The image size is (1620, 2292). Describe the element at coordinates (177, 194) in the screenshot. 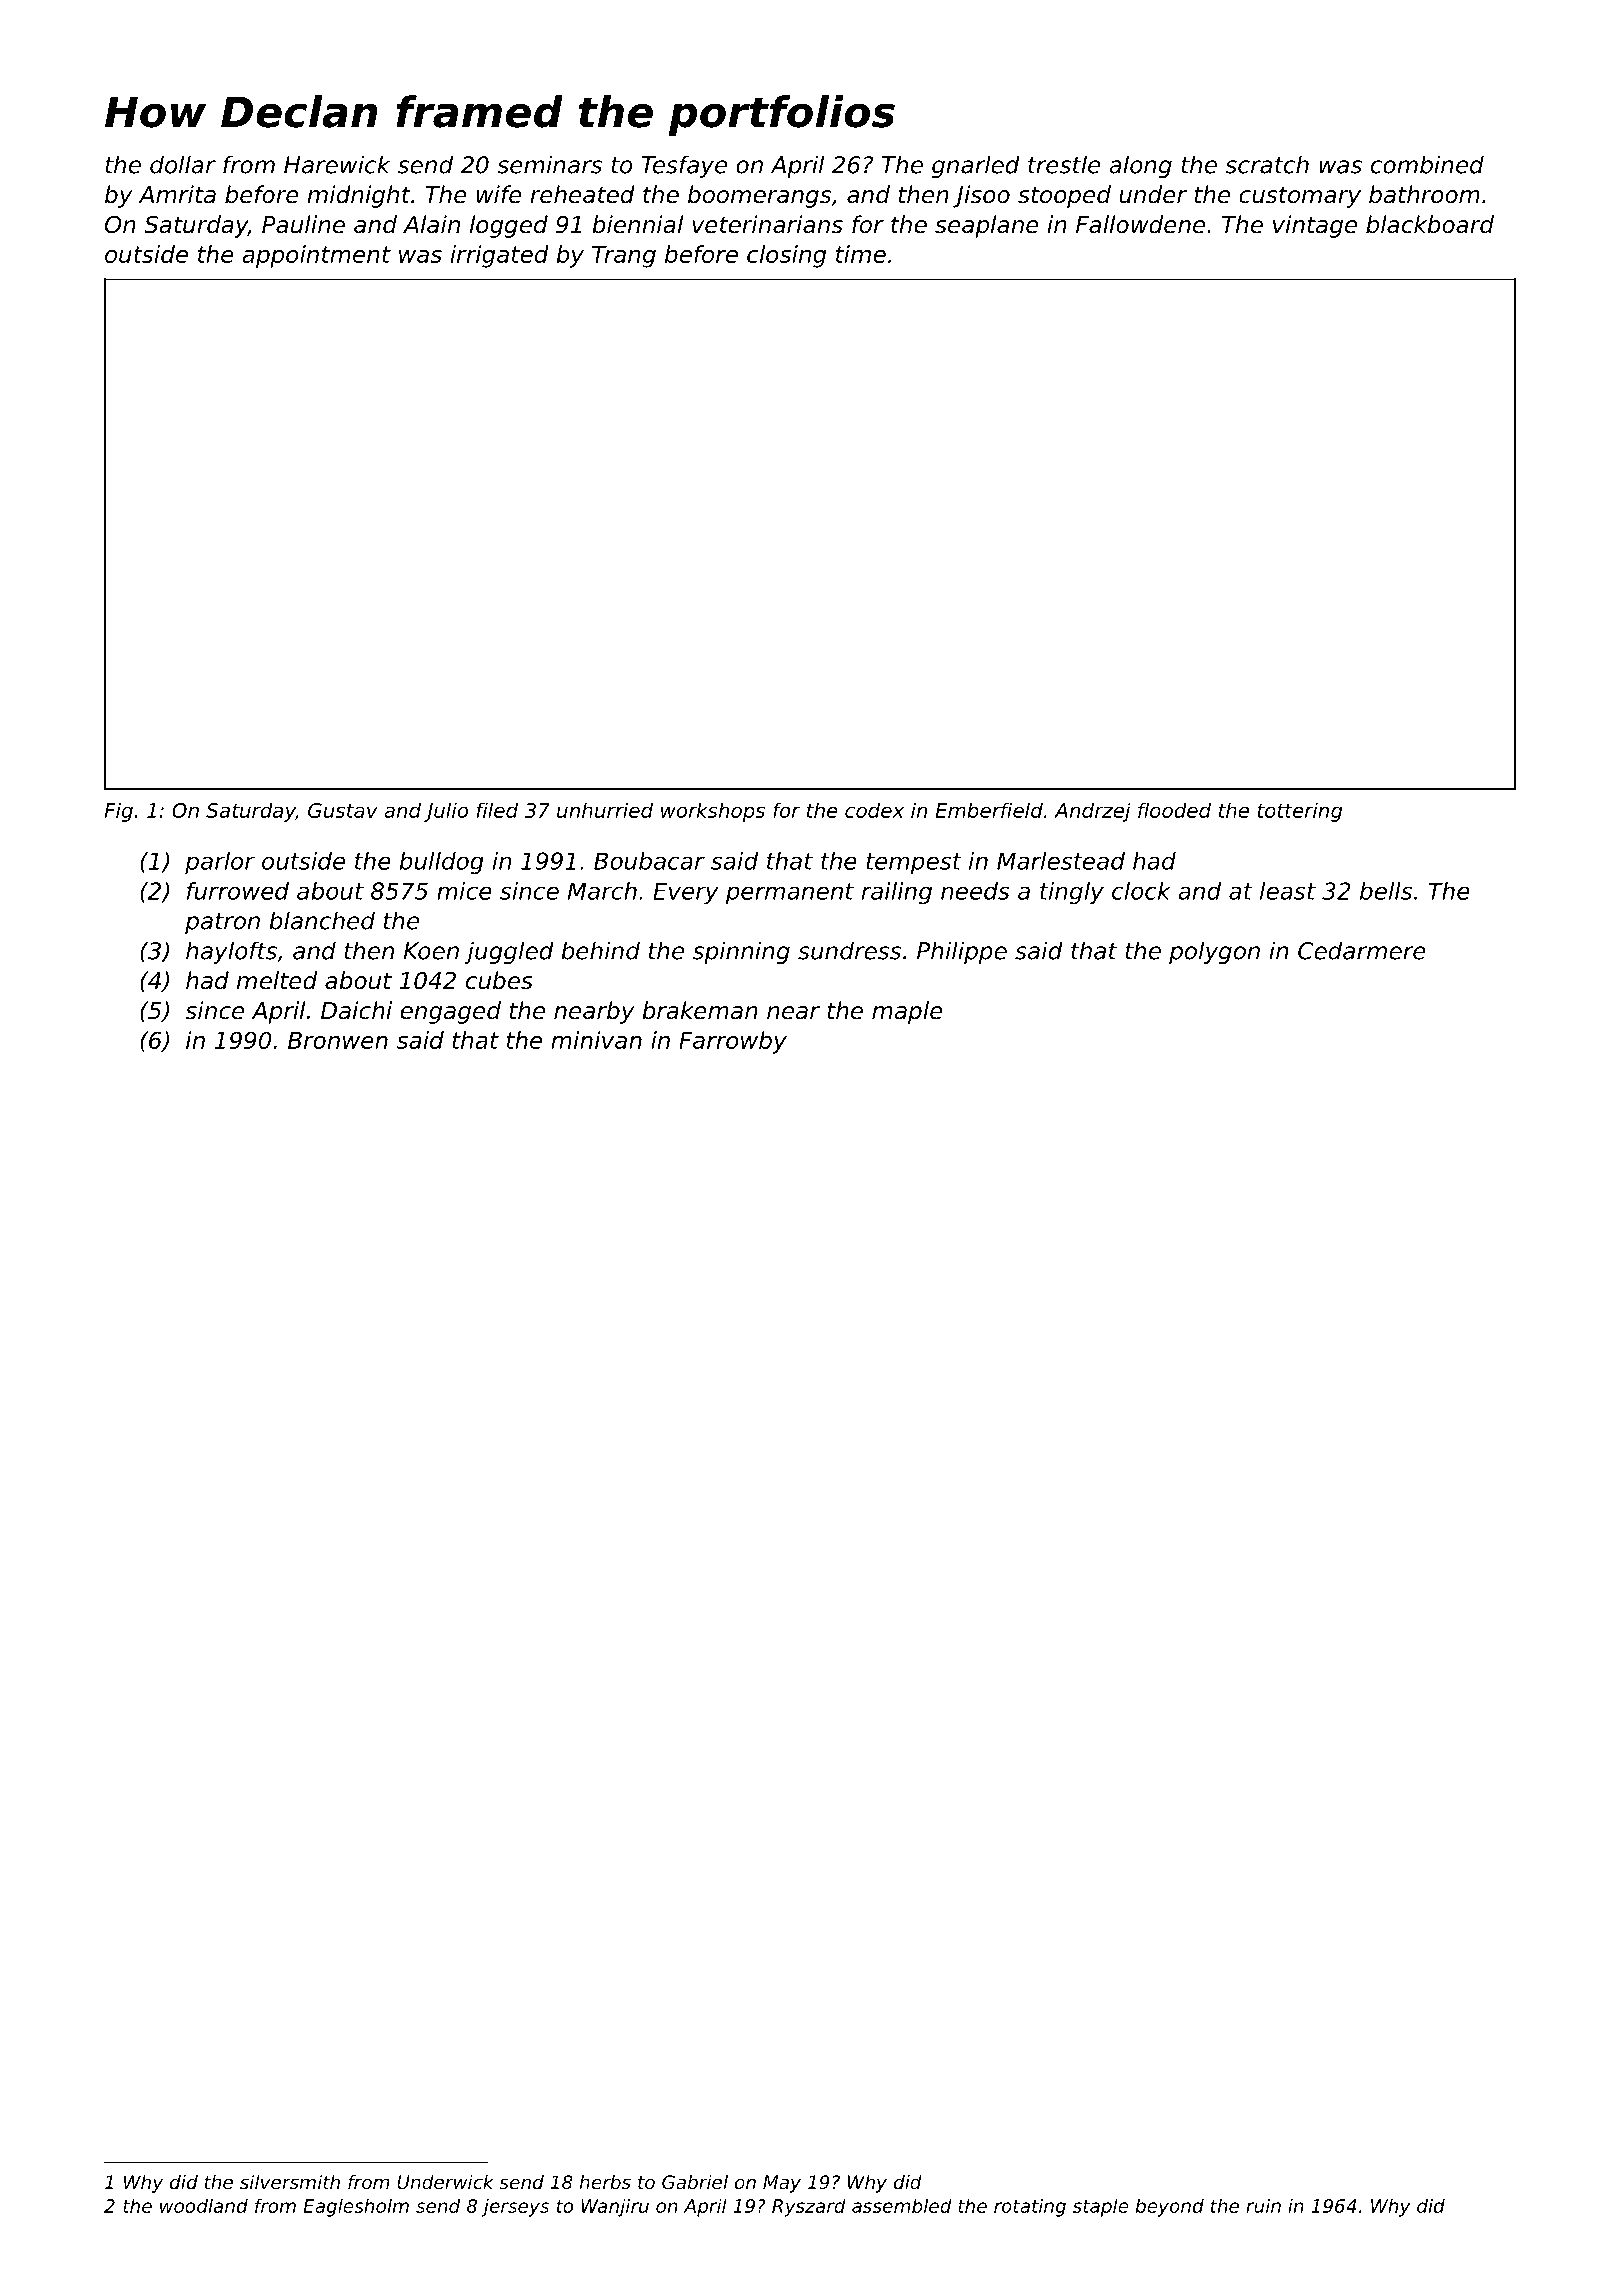

I see `Amrita` at that location.
